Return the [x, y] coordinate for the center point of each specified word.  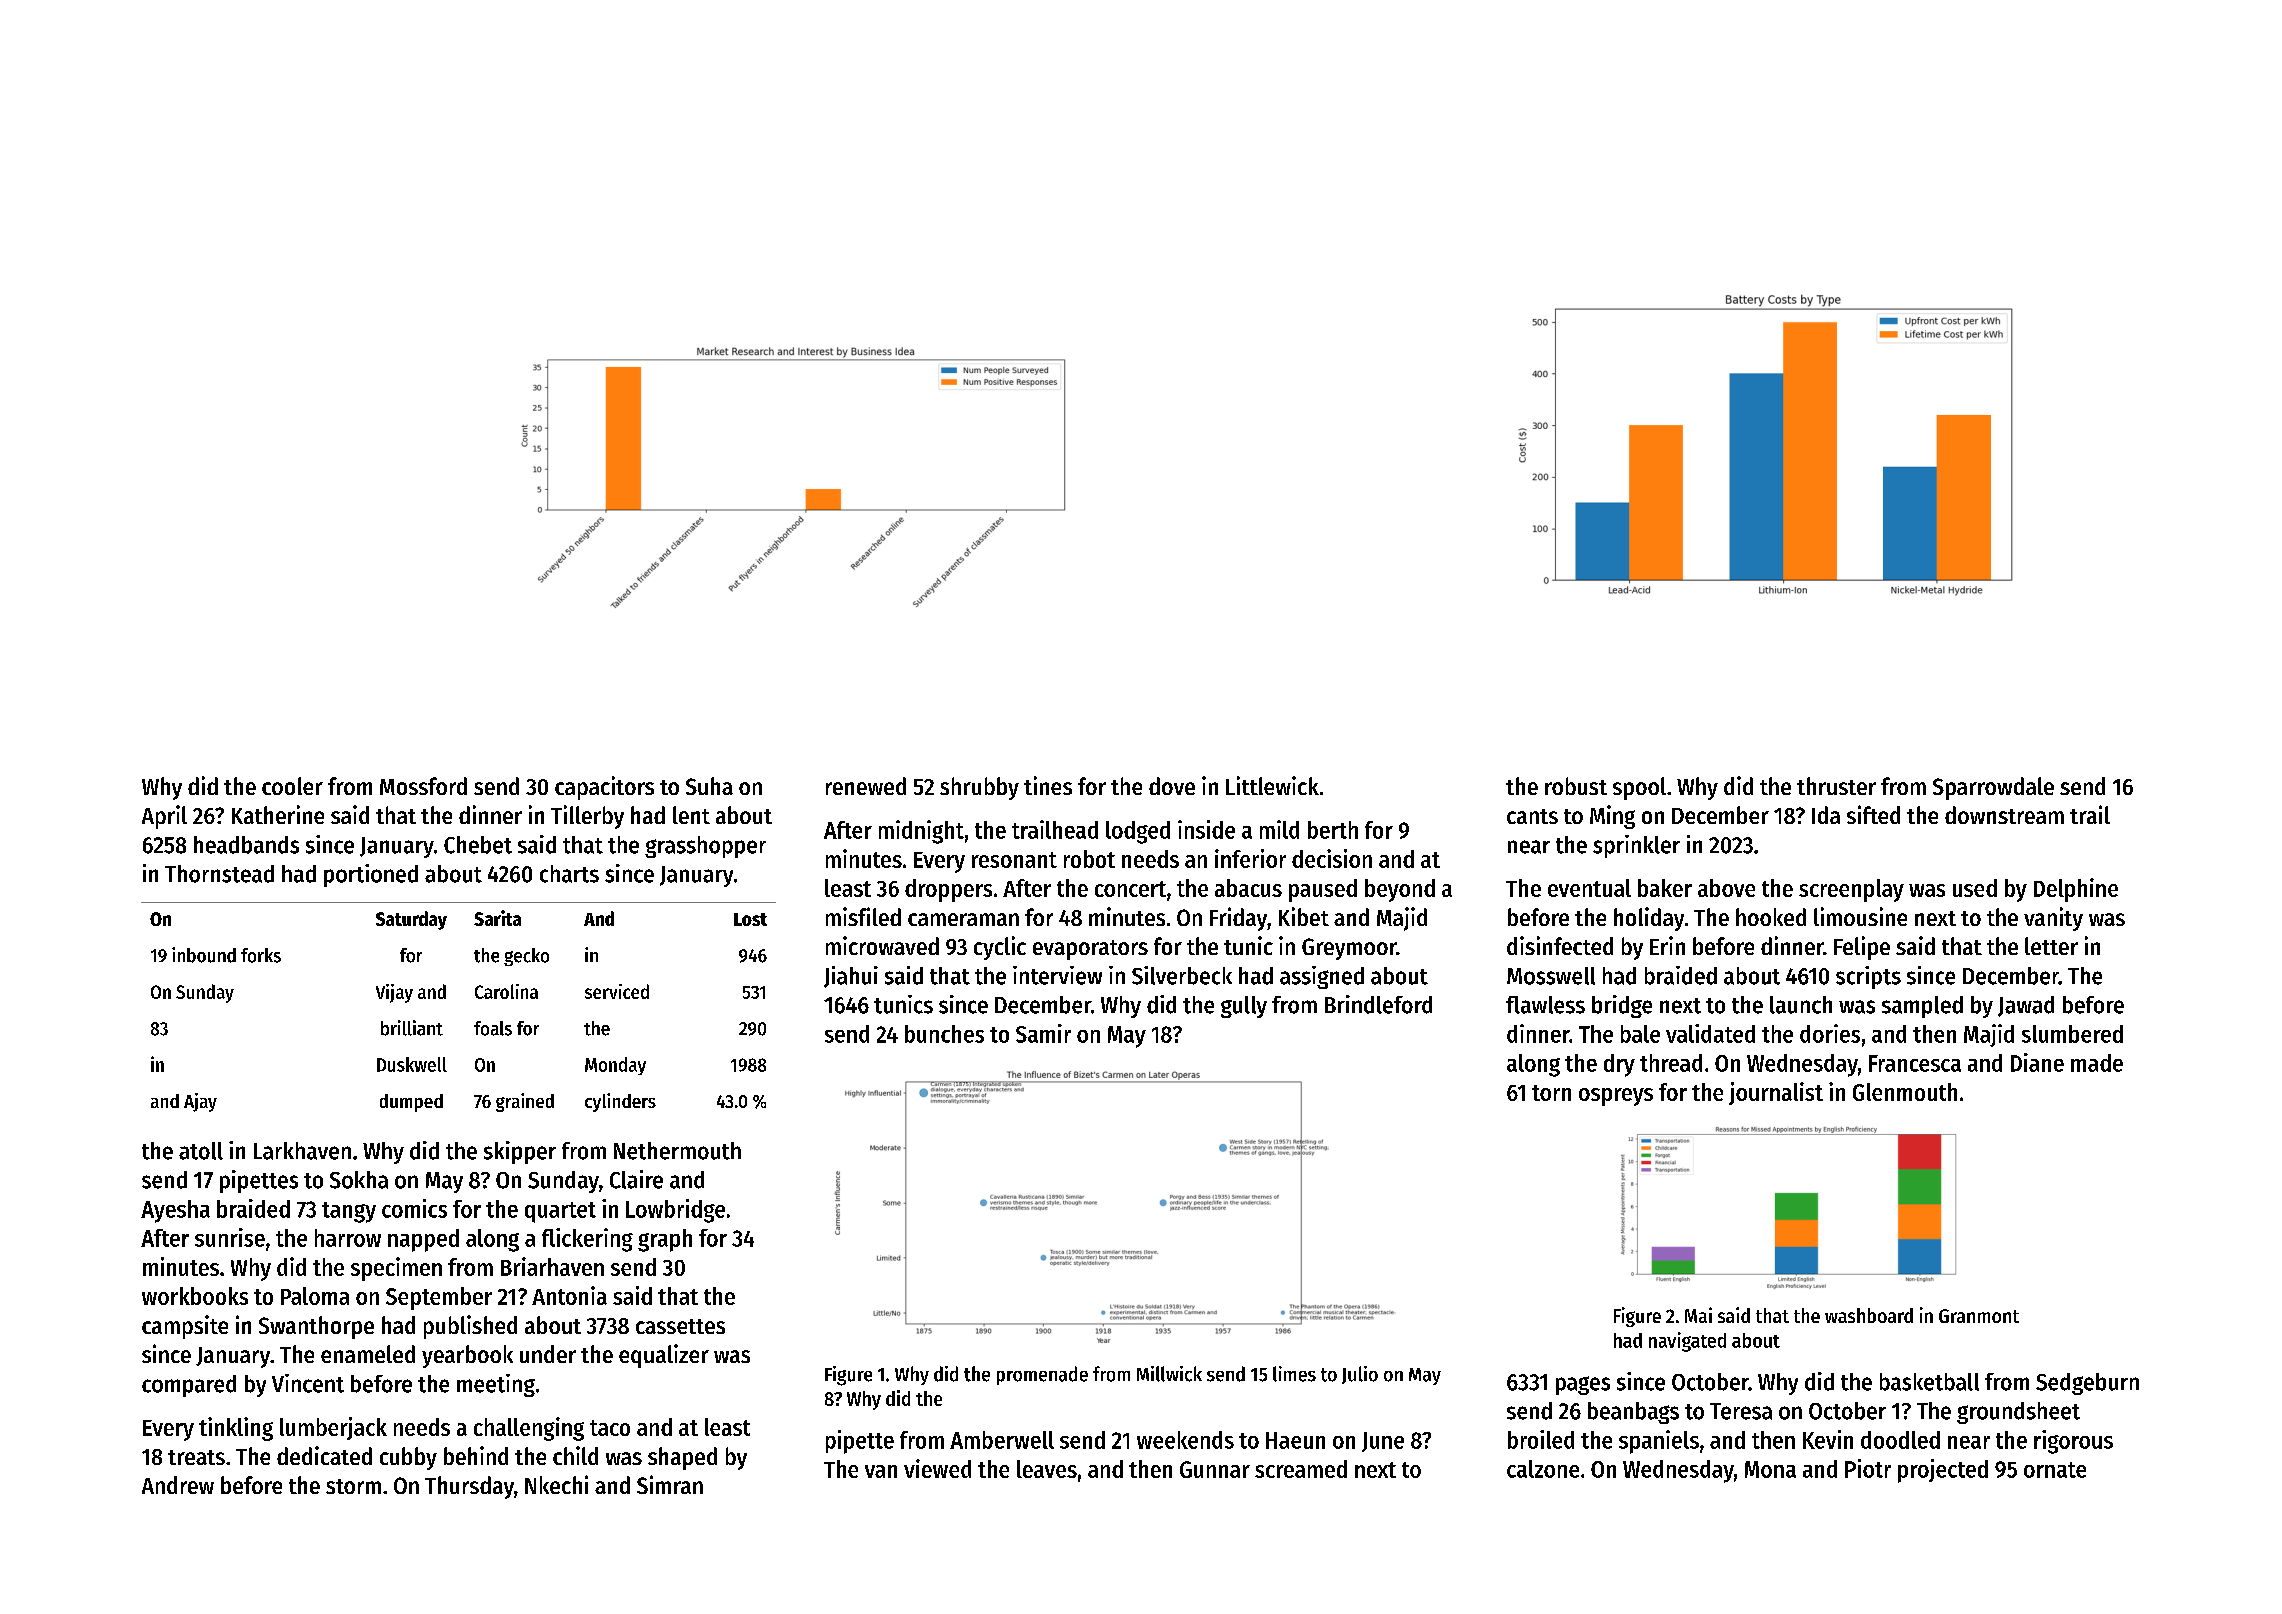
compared [189, 1386]
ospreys [1616, 1097]
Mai [1698, 1315]
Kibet [1304, 916]
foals [493, 1028]
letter [2051, 946]
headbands [246, 845]
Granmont [1979, 1316]
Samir [1043, 1033]
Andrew [178, 1485]
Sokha [359, 1180]
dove [1172, 786]
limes [1294, 1374]
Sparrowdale [1993, 788]
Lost [750, 919]
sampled [1922, 1007]
